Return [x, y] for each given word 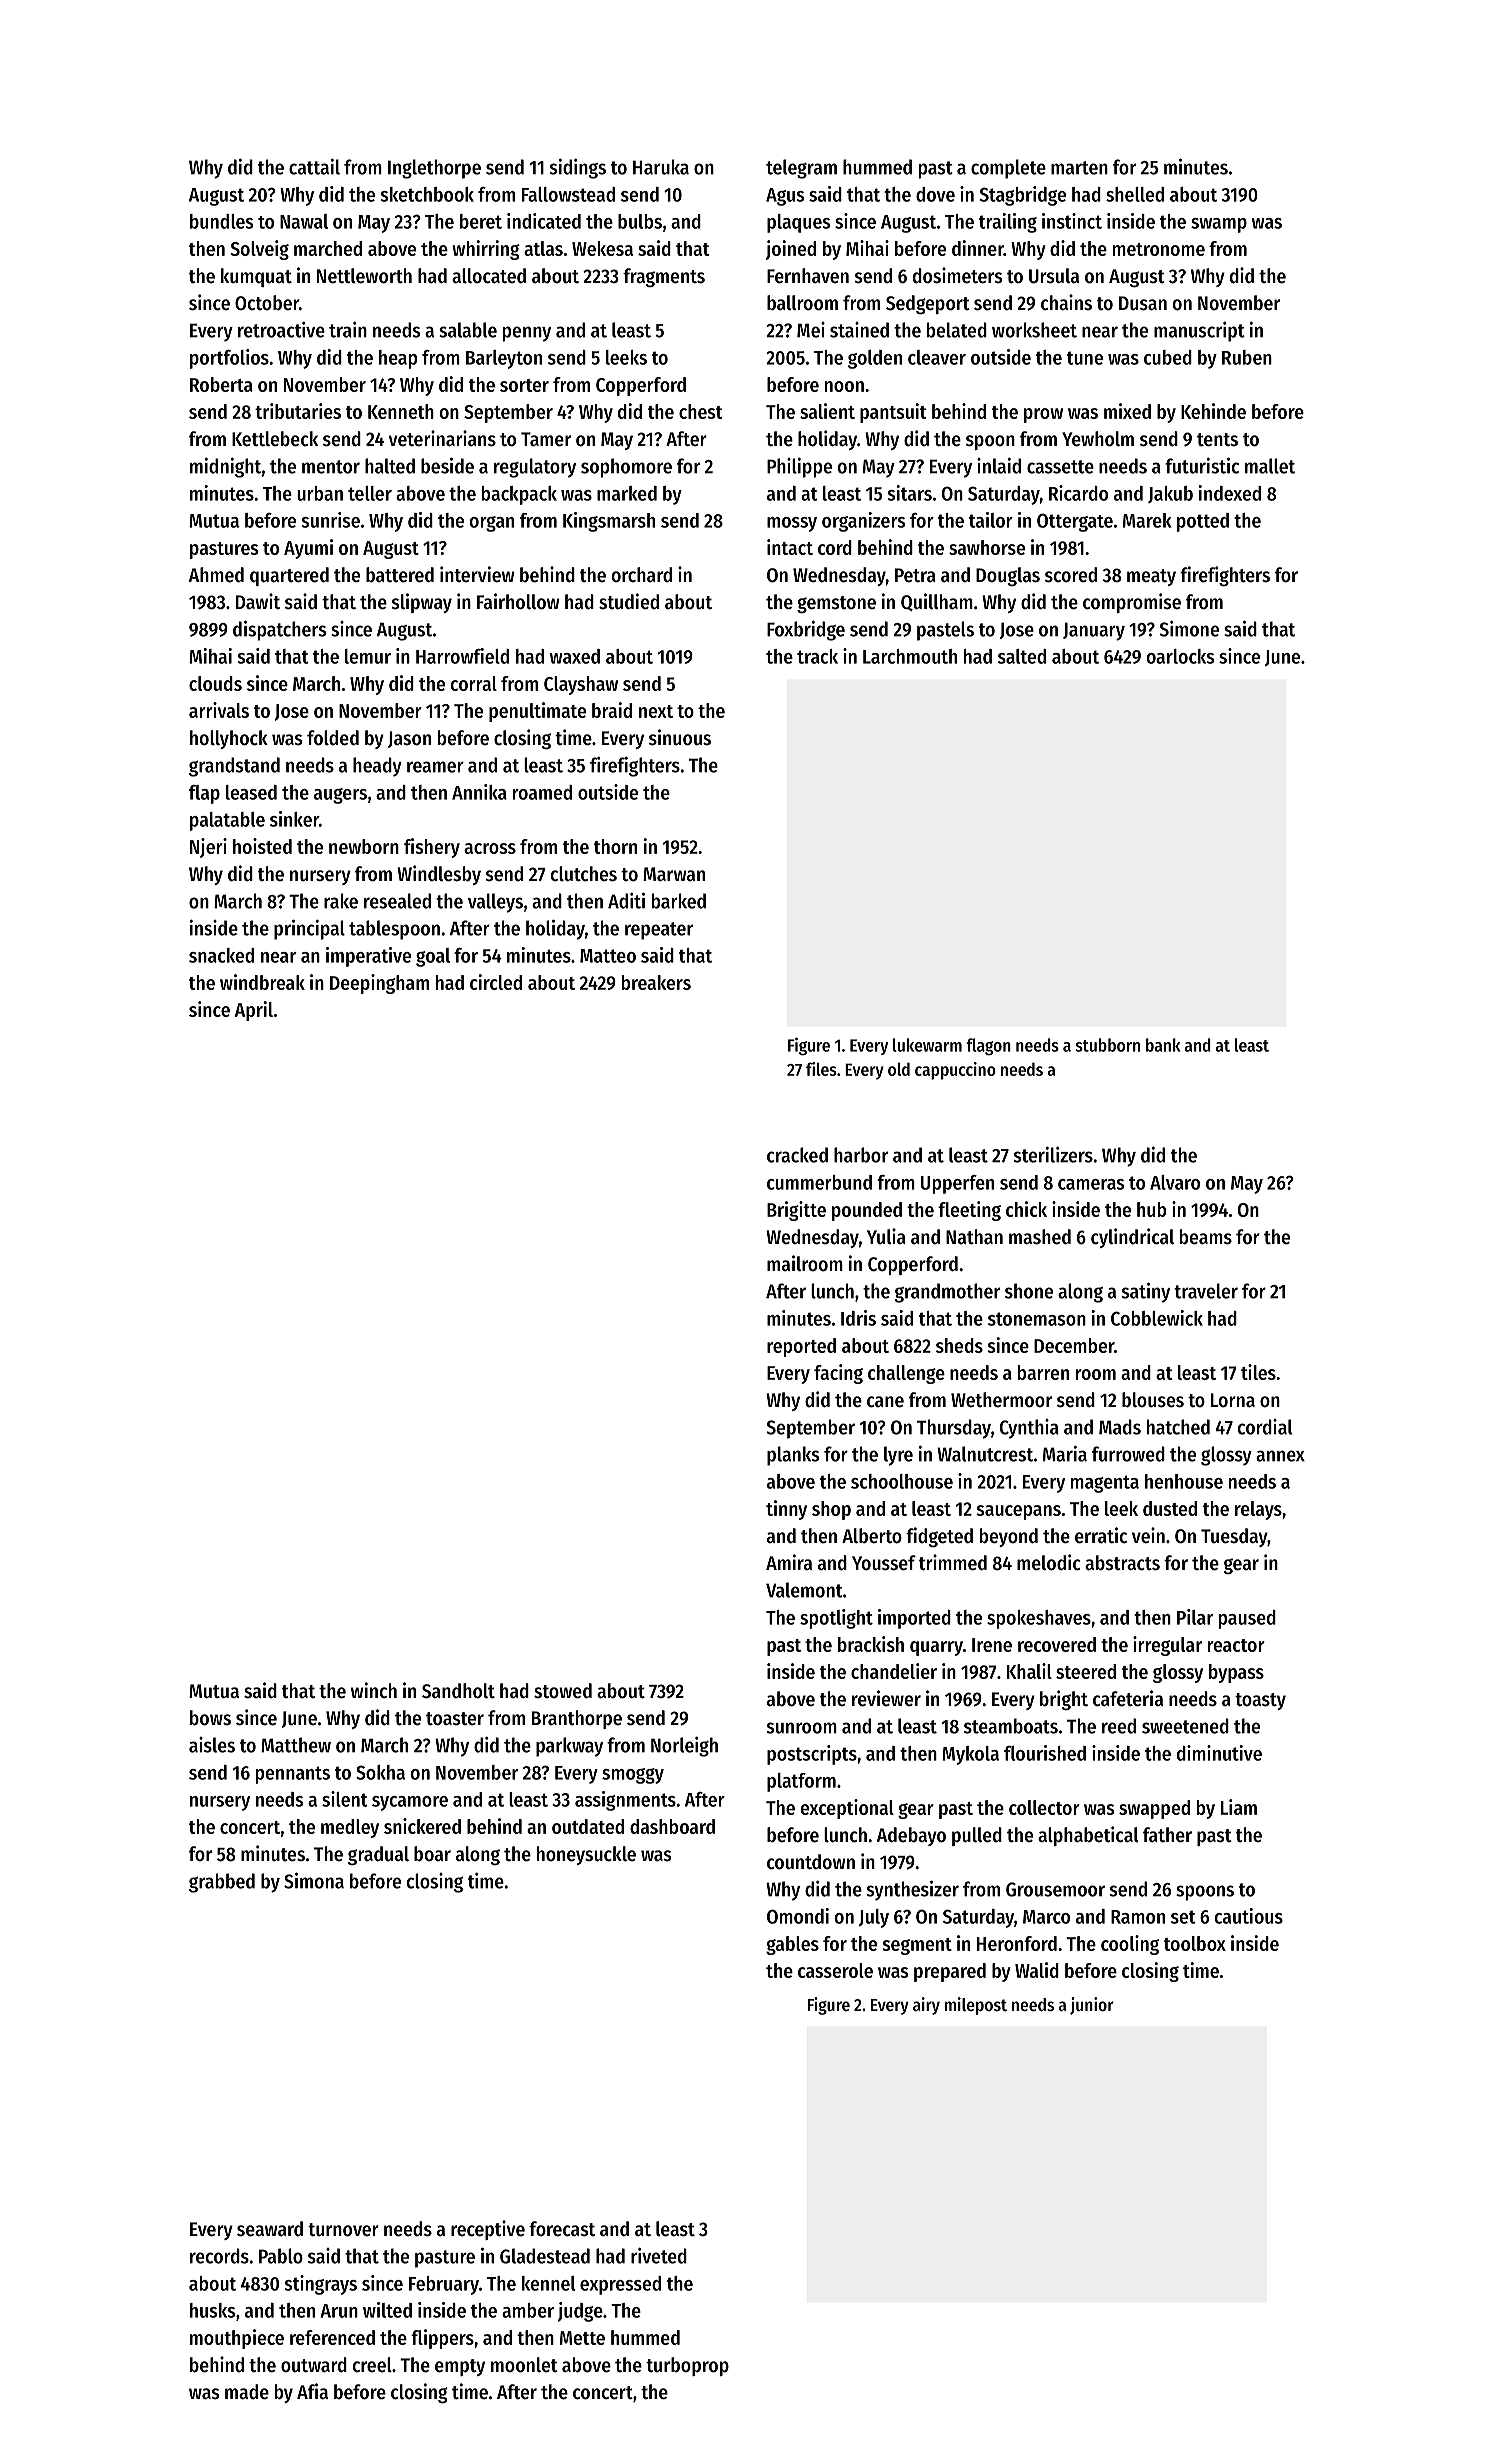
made [247, 2392]
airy [926, 2006]
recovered [1057, 1644]
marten [1079, 168]
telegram [801, 169]
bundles [221, 221]
